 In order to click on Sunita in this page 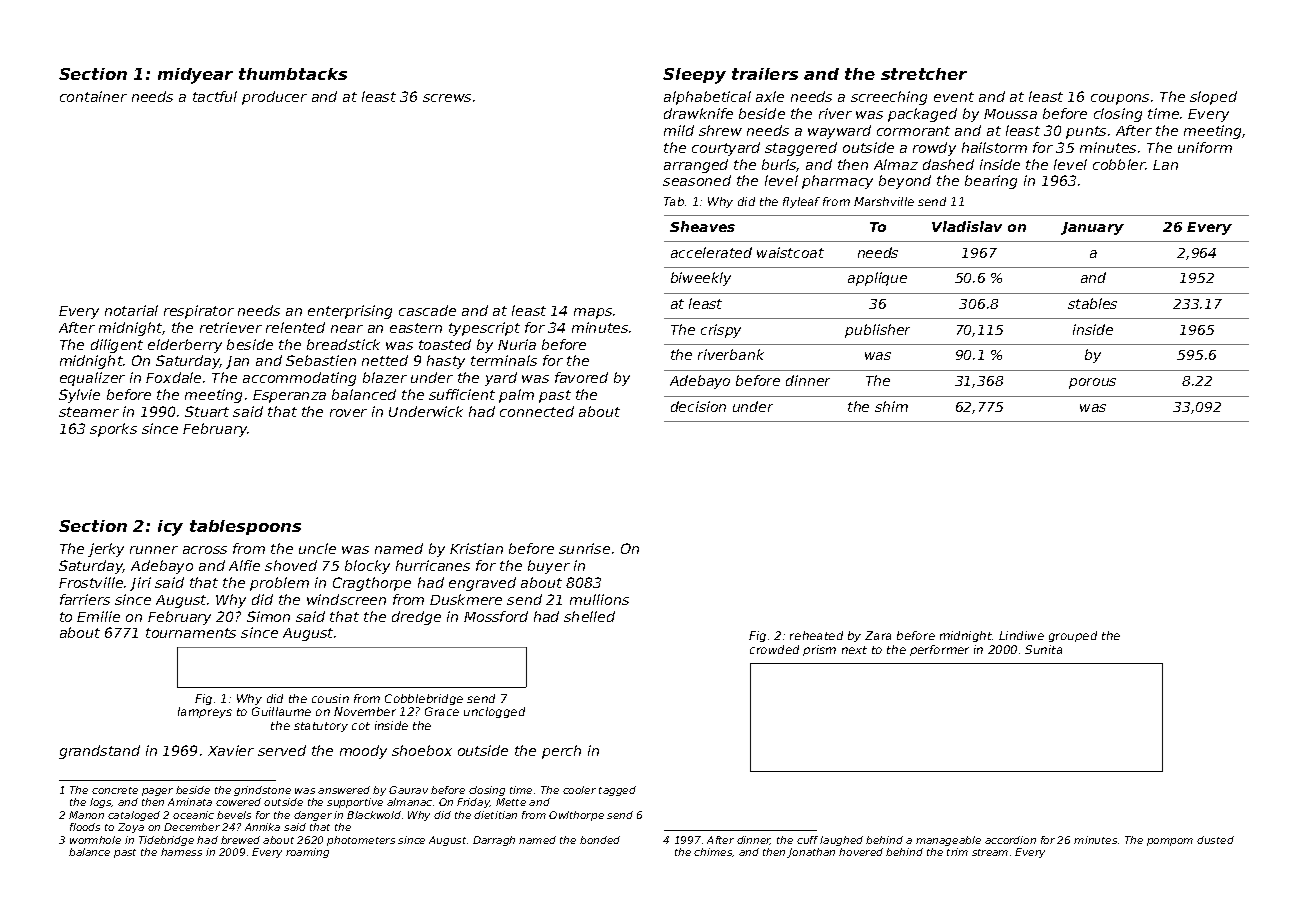, I will do `click(1043, 649)`.
